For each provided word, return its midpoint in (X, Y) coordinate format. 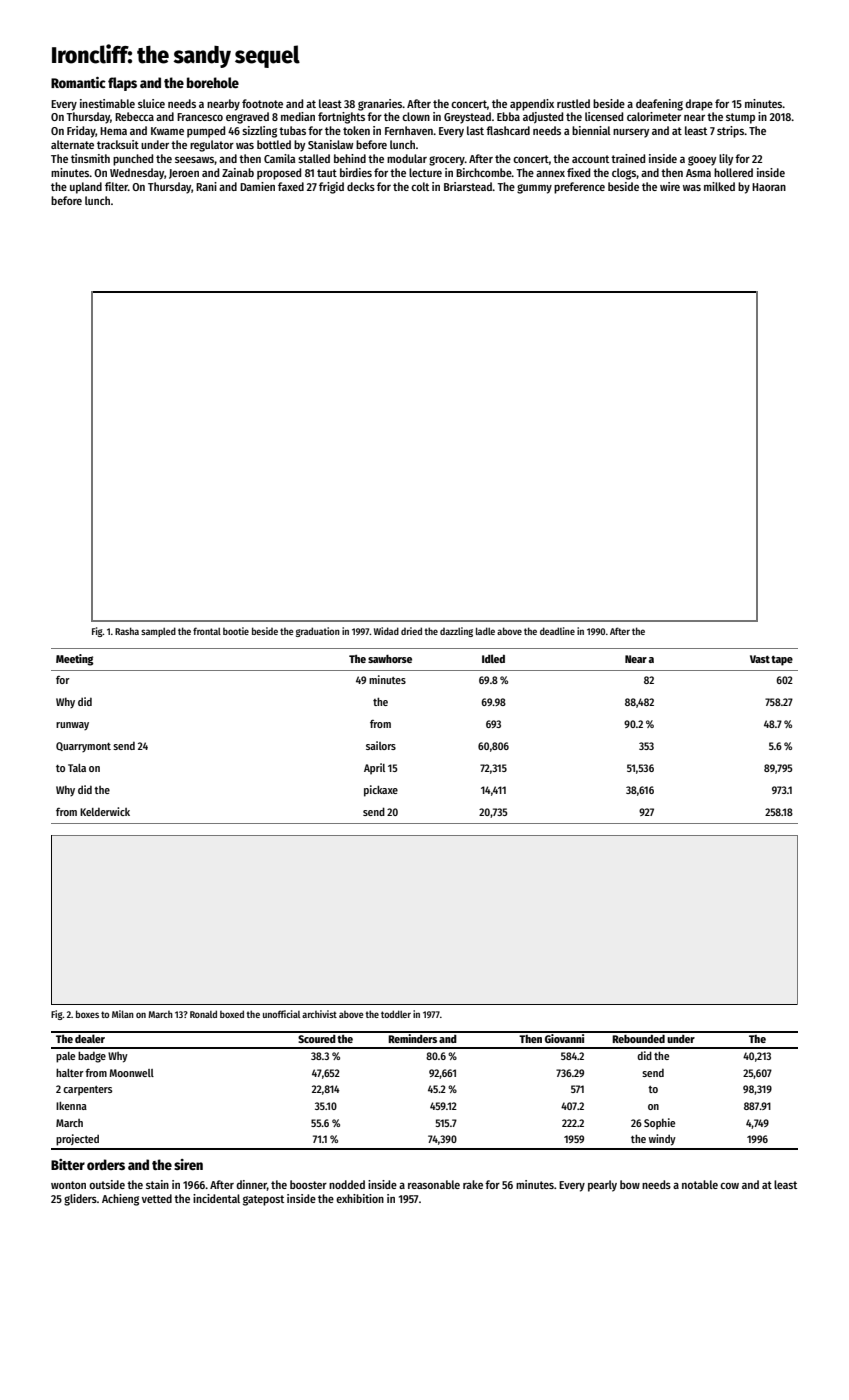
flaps (122, 84)
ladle (485, 631)
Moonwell (131, 1073)
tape (782, 661)
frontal (207, 631)
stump (740, 118)
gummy (534, 189)
